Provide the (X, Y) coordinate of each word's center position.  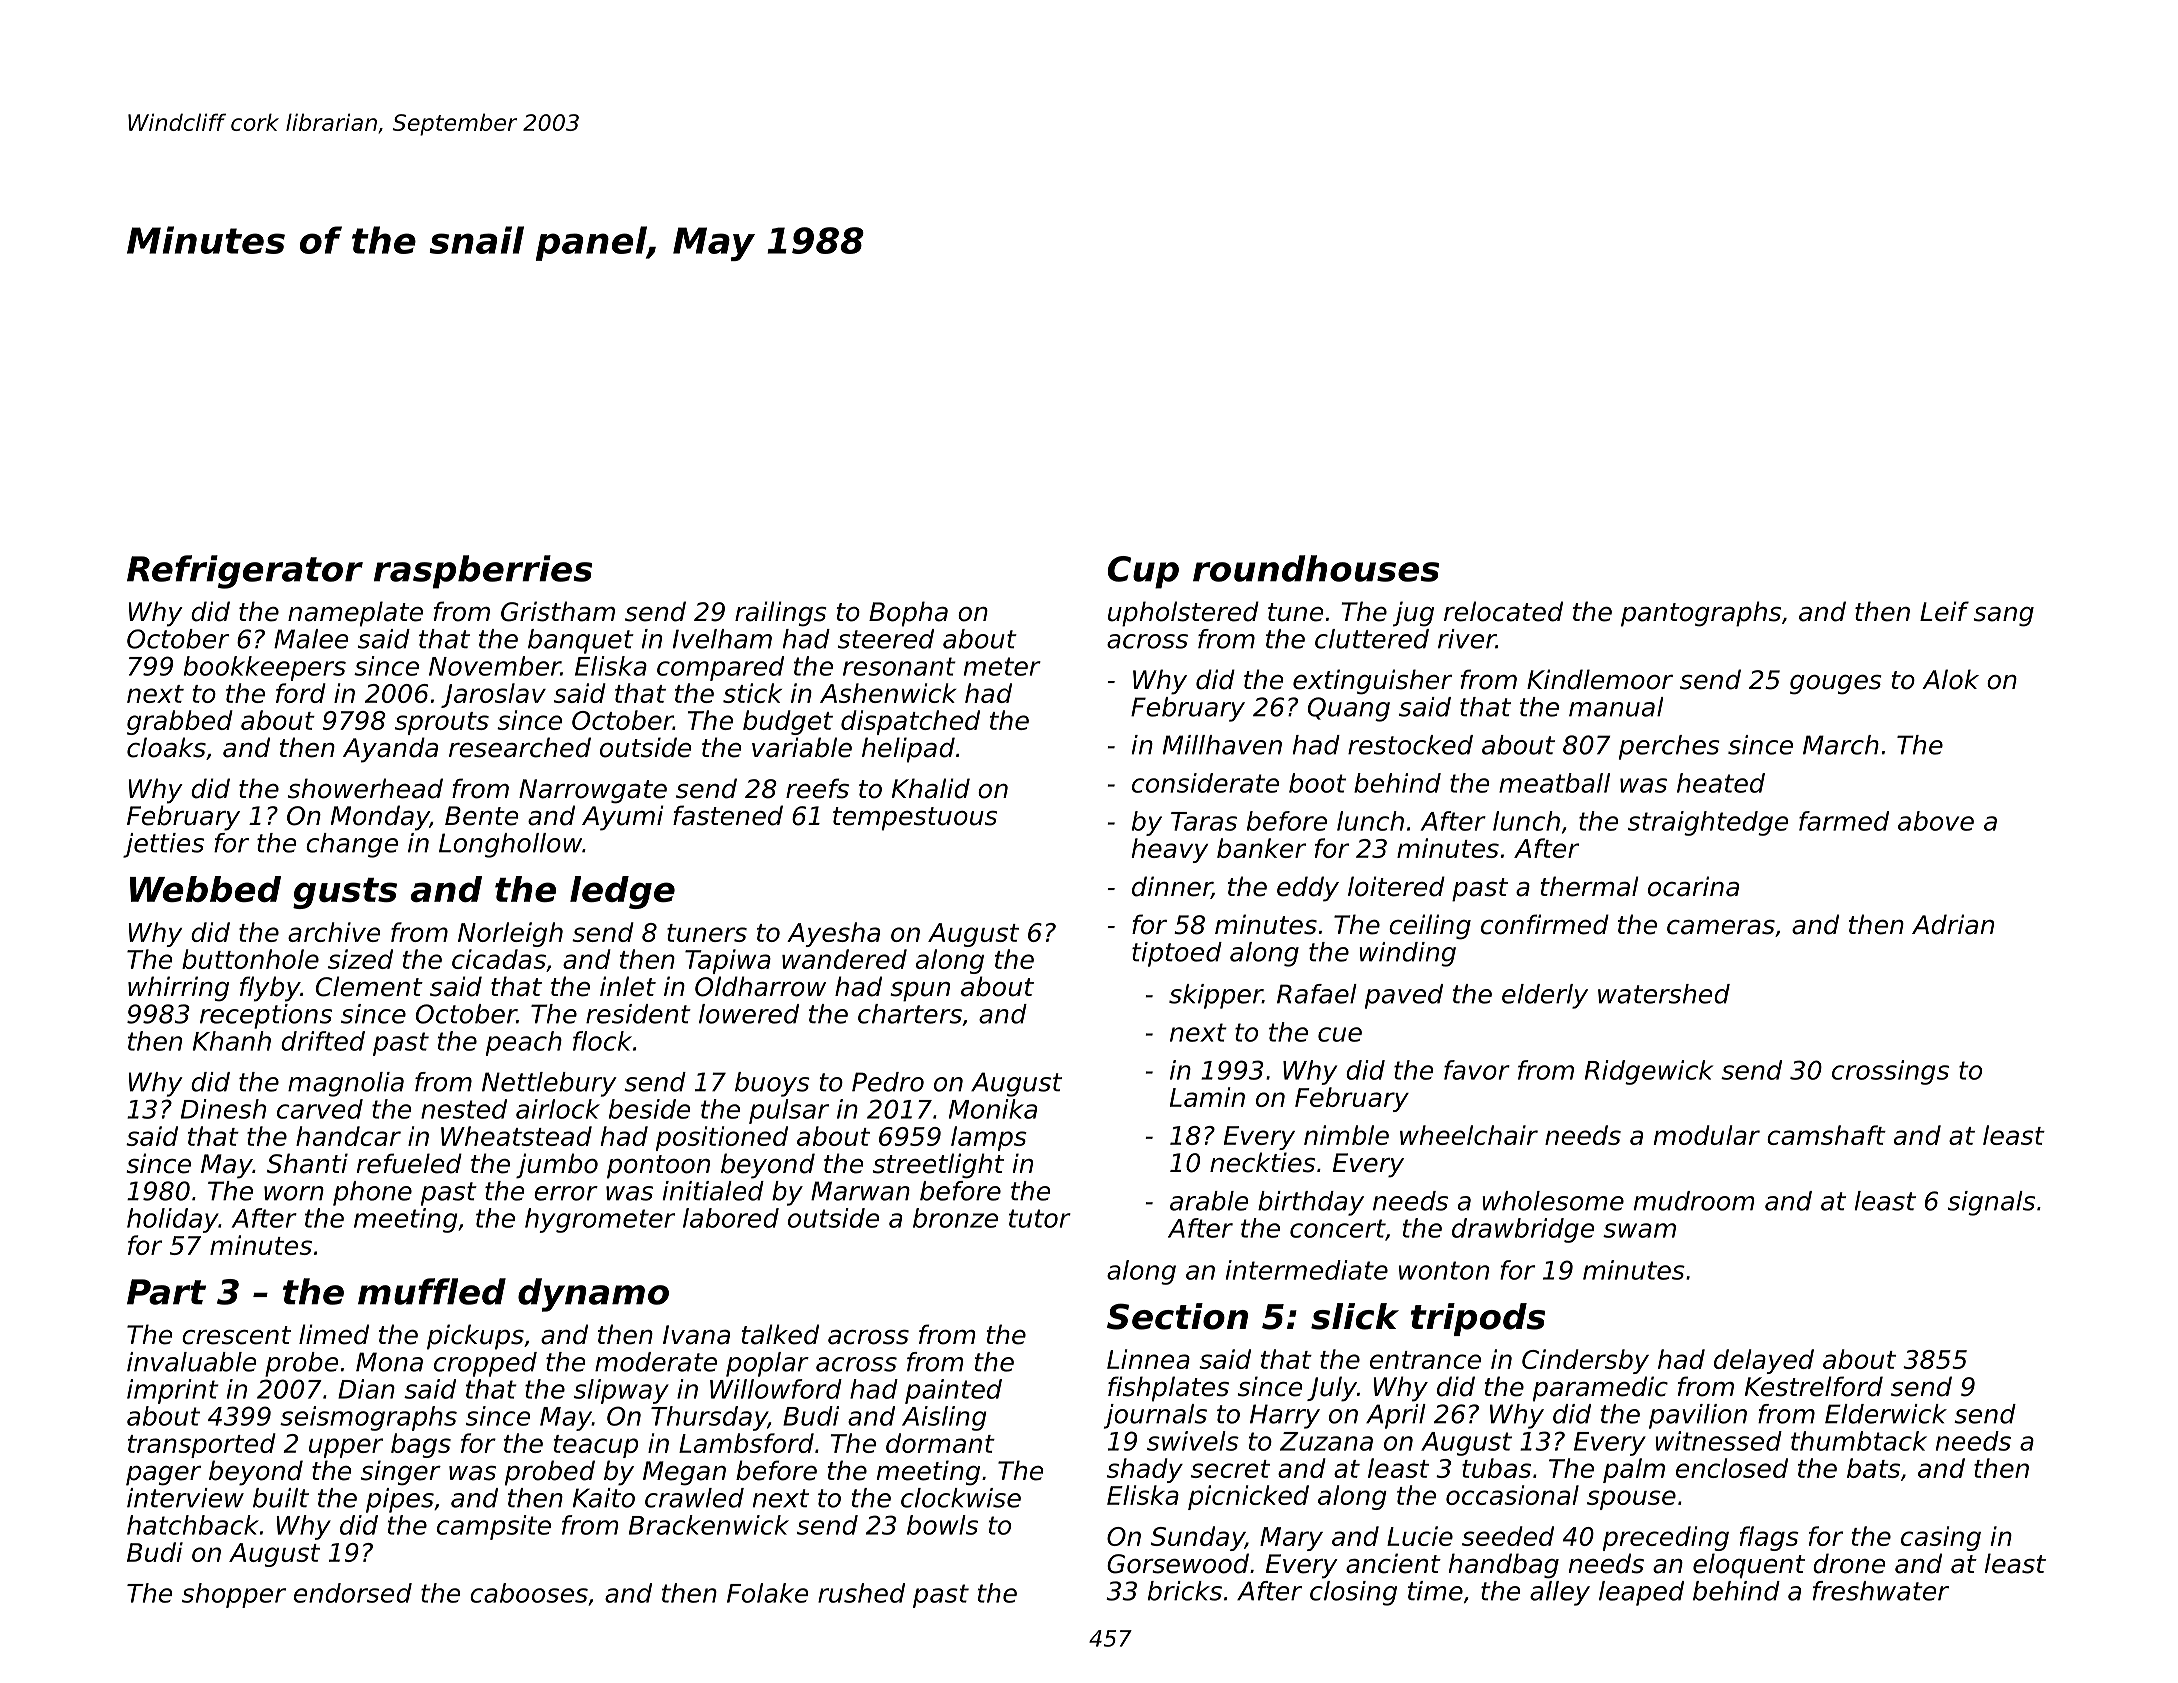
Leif (1944, 611)
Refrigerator (245, 572)
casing (1941, 1538)
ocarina (1693, 886)
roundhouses (1316, 568)
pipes (400, 1500)
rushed (861, 1593)
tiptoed (1177, 954)
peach (524, 1043)
